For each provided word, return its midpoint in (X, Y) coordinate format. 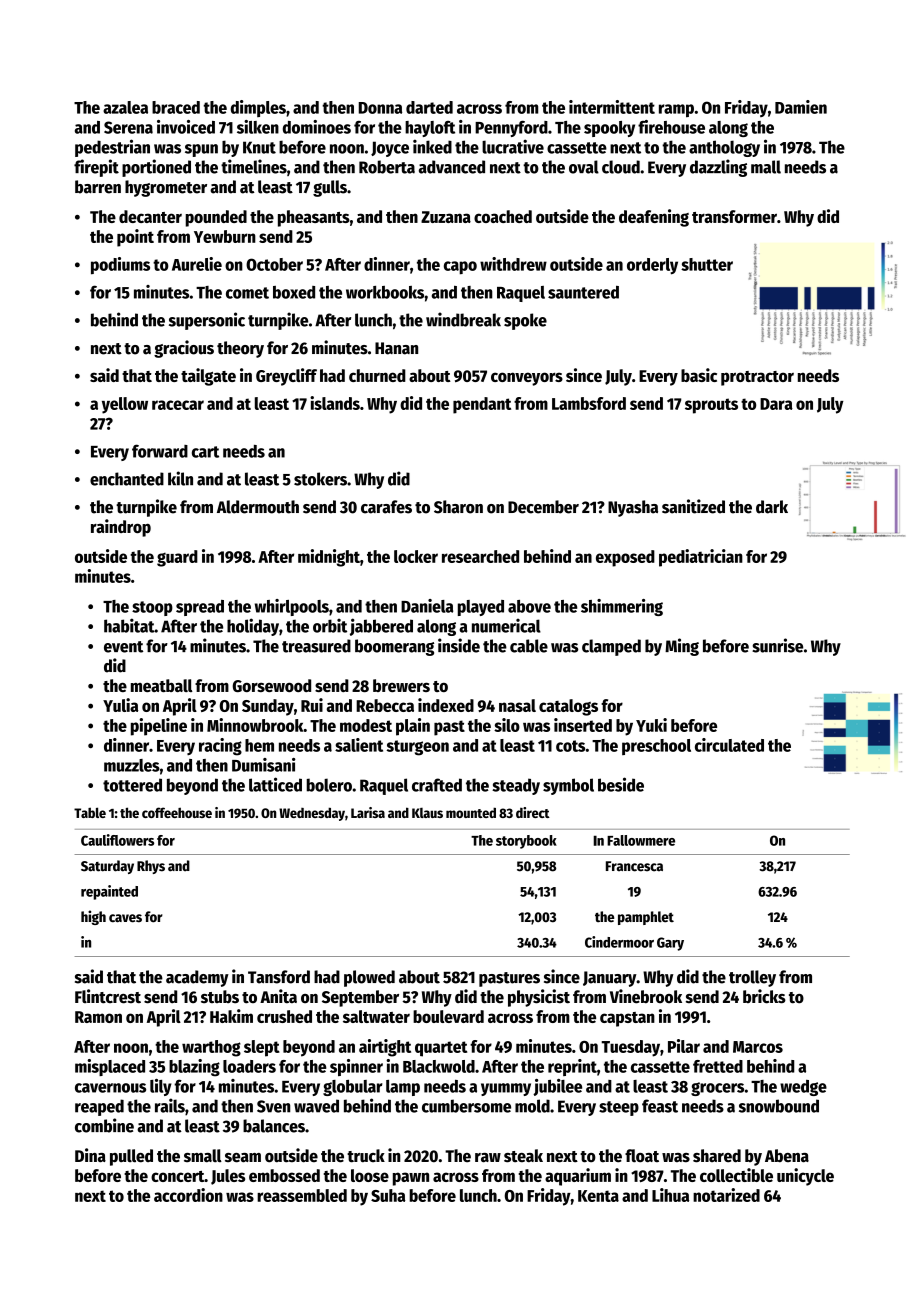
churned (377, 375)
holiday (253, 627)
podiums (120, 266)
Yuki (651, 725)
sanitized (693, 506)
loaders (249, 1066)
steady (516, 786)
